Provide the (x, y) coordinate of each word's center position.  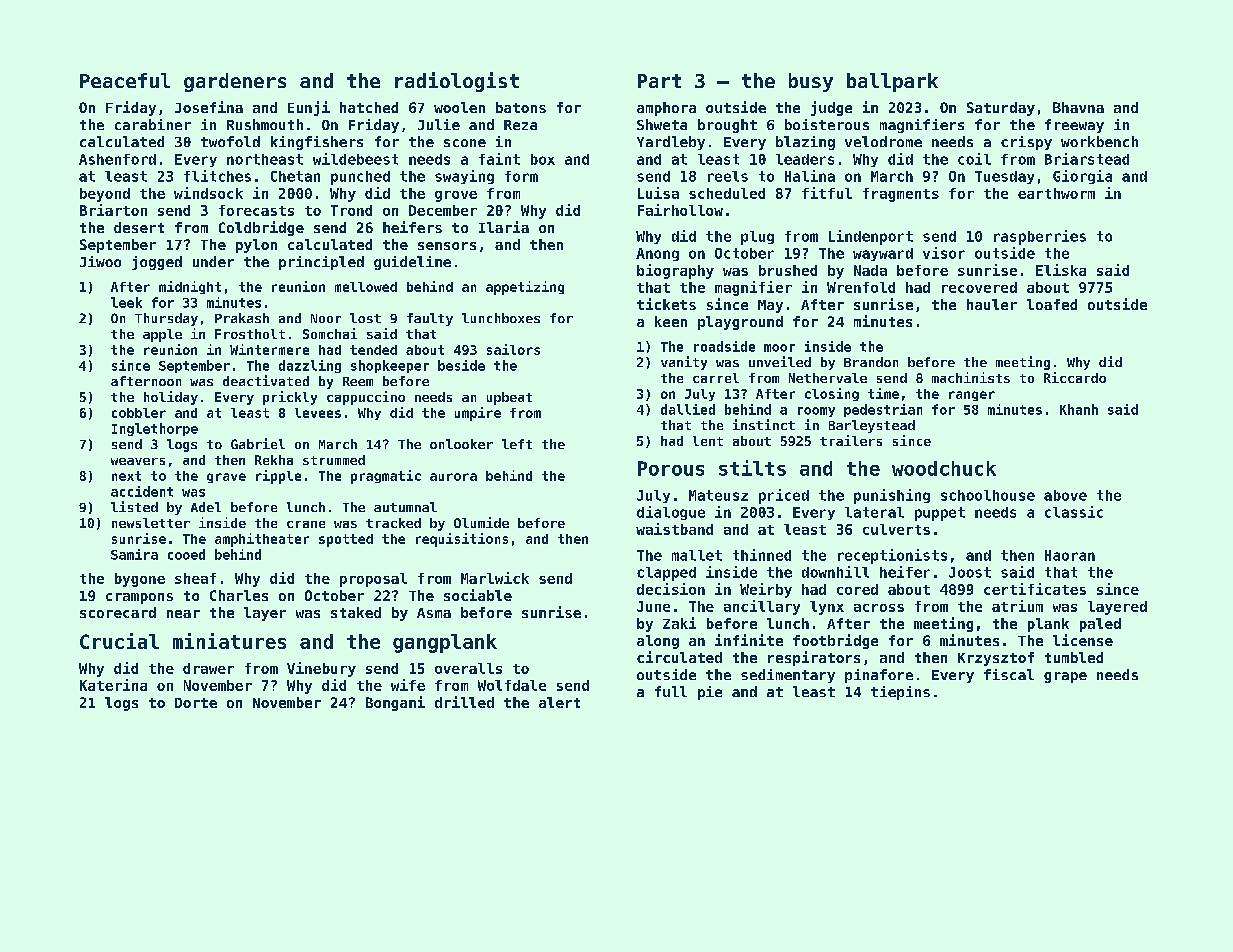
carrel (716, 378)
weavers (138, 461)
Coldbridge (261, 228)
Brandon (871, 362)
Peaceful (125, 80)
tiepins (900, 693)
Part (659, 81)
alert (559, 702)
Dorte (196, 703)
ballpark (892, 82)
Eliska (1061, 270)
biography (675, 271)
